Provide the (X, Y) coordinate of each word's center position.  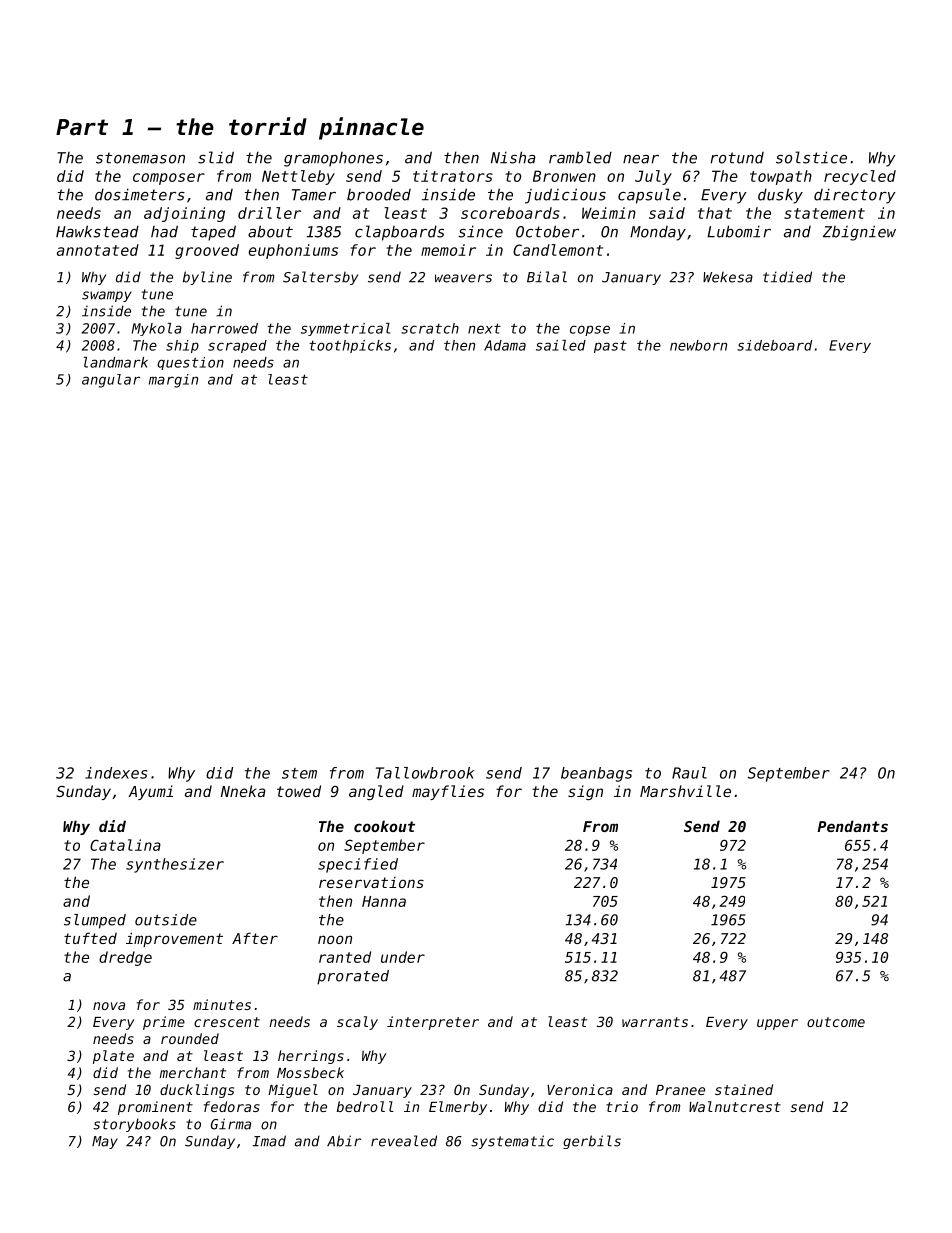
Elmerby (458, 1108)
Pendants (852, 826)
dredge (125, 958)
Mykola (157, 329)
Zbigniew (859, 233)
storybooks (134, 1125)
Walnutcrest (735, 1106)
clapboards (399, 233)
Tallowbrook (425, 773)
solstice (811, 157)
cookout (384, 826)
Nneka (243, 791)
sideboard (774, 345)
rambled (580, 157)
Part (82, 127)
